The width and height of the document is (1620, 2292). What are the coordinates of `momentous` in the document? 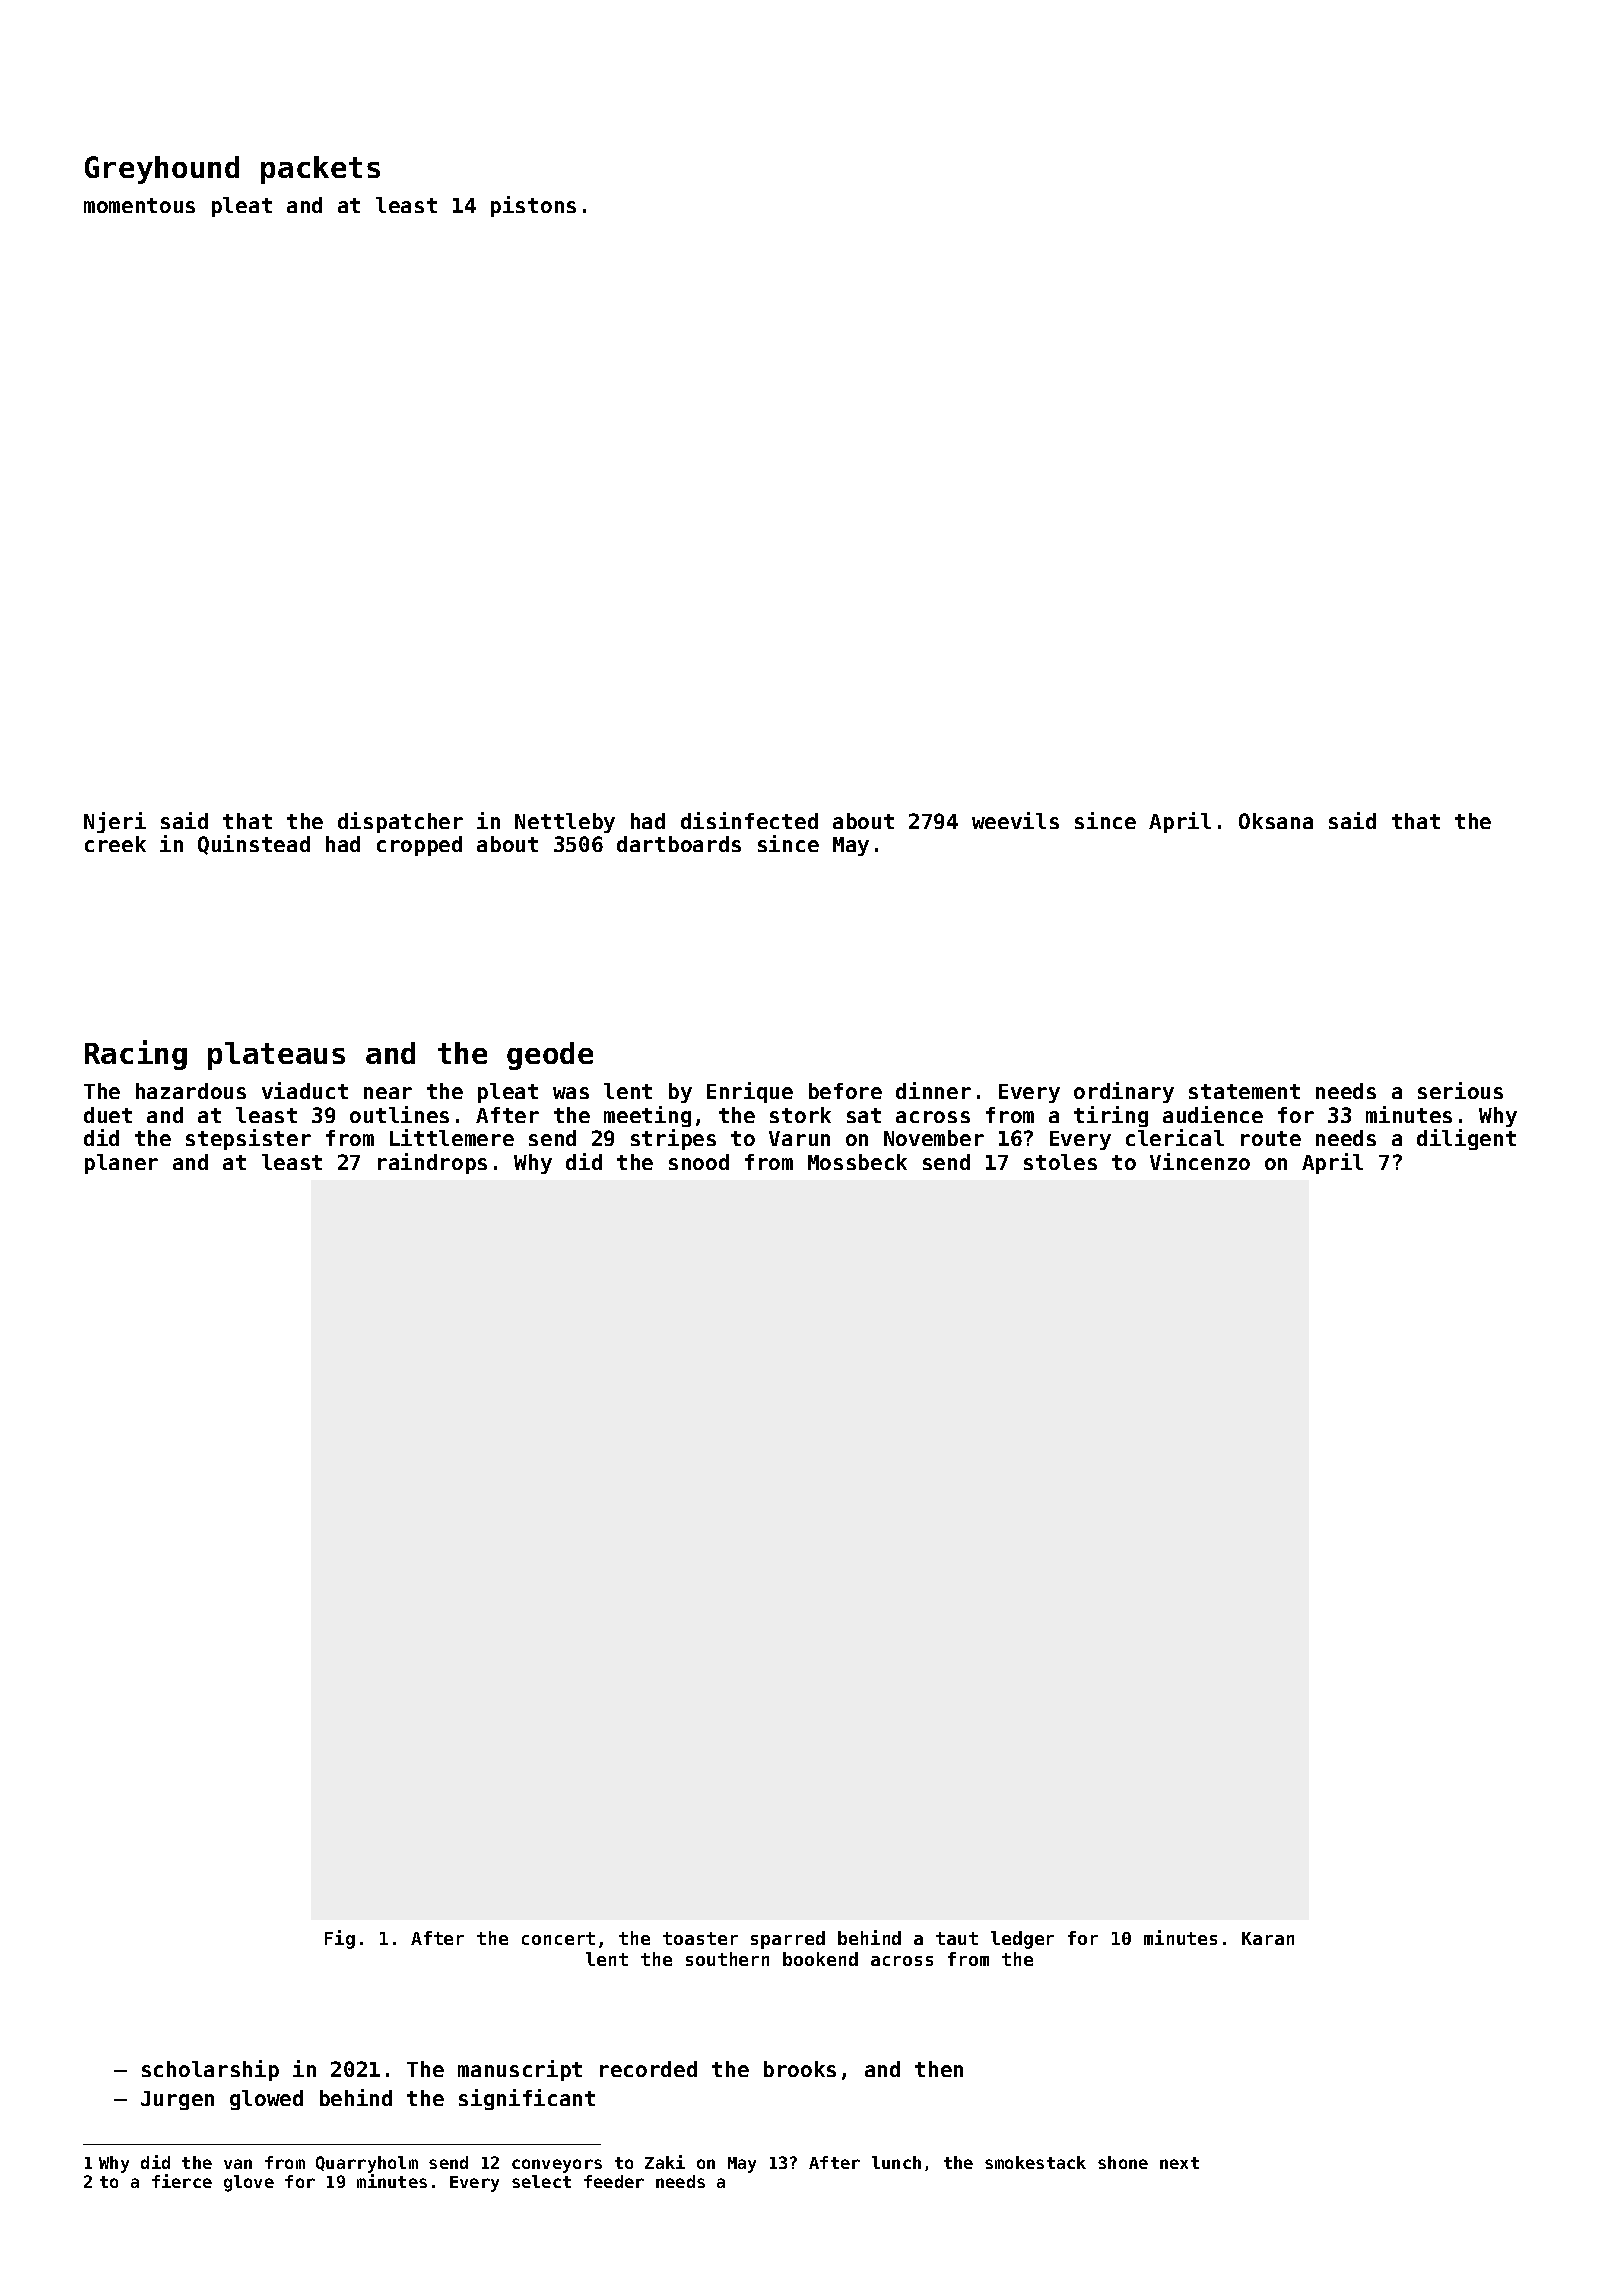 It's located at (139, 205).
